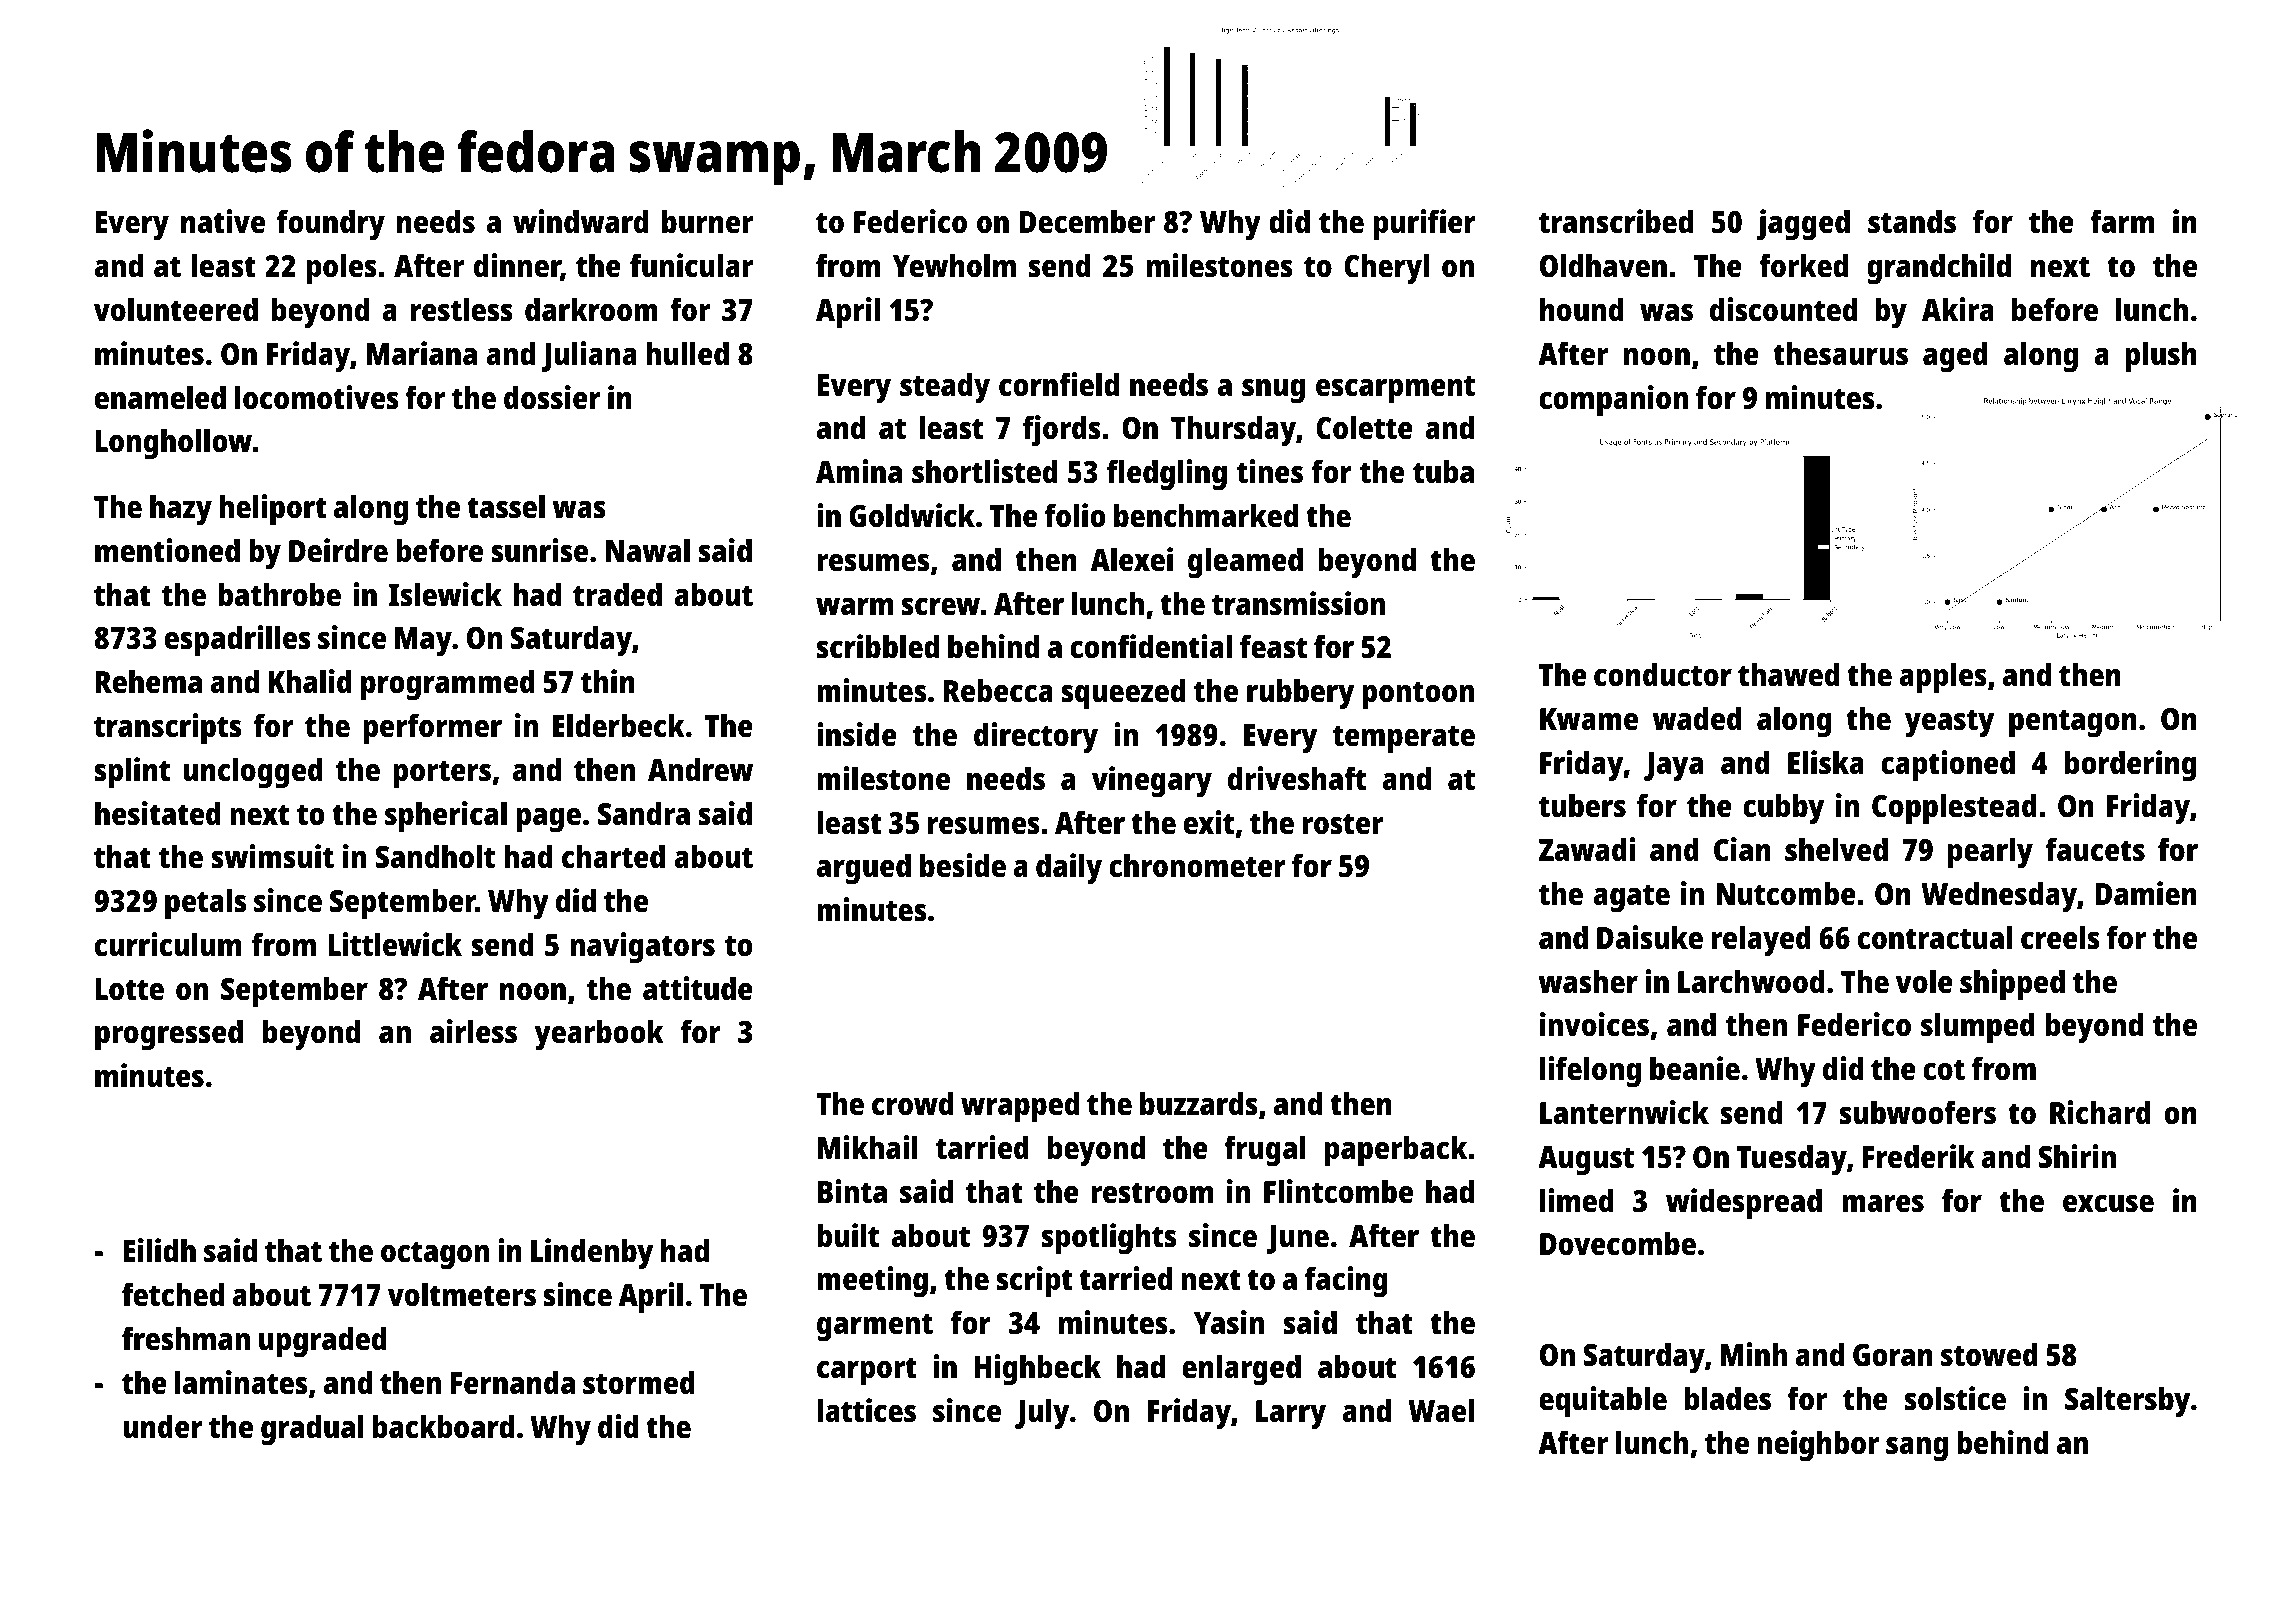 This screenshot has width=2292, height=1620. What do you see at coordinates (580, 221) in the screenshot?
I see `windward` at bounding box center [580, 221].
